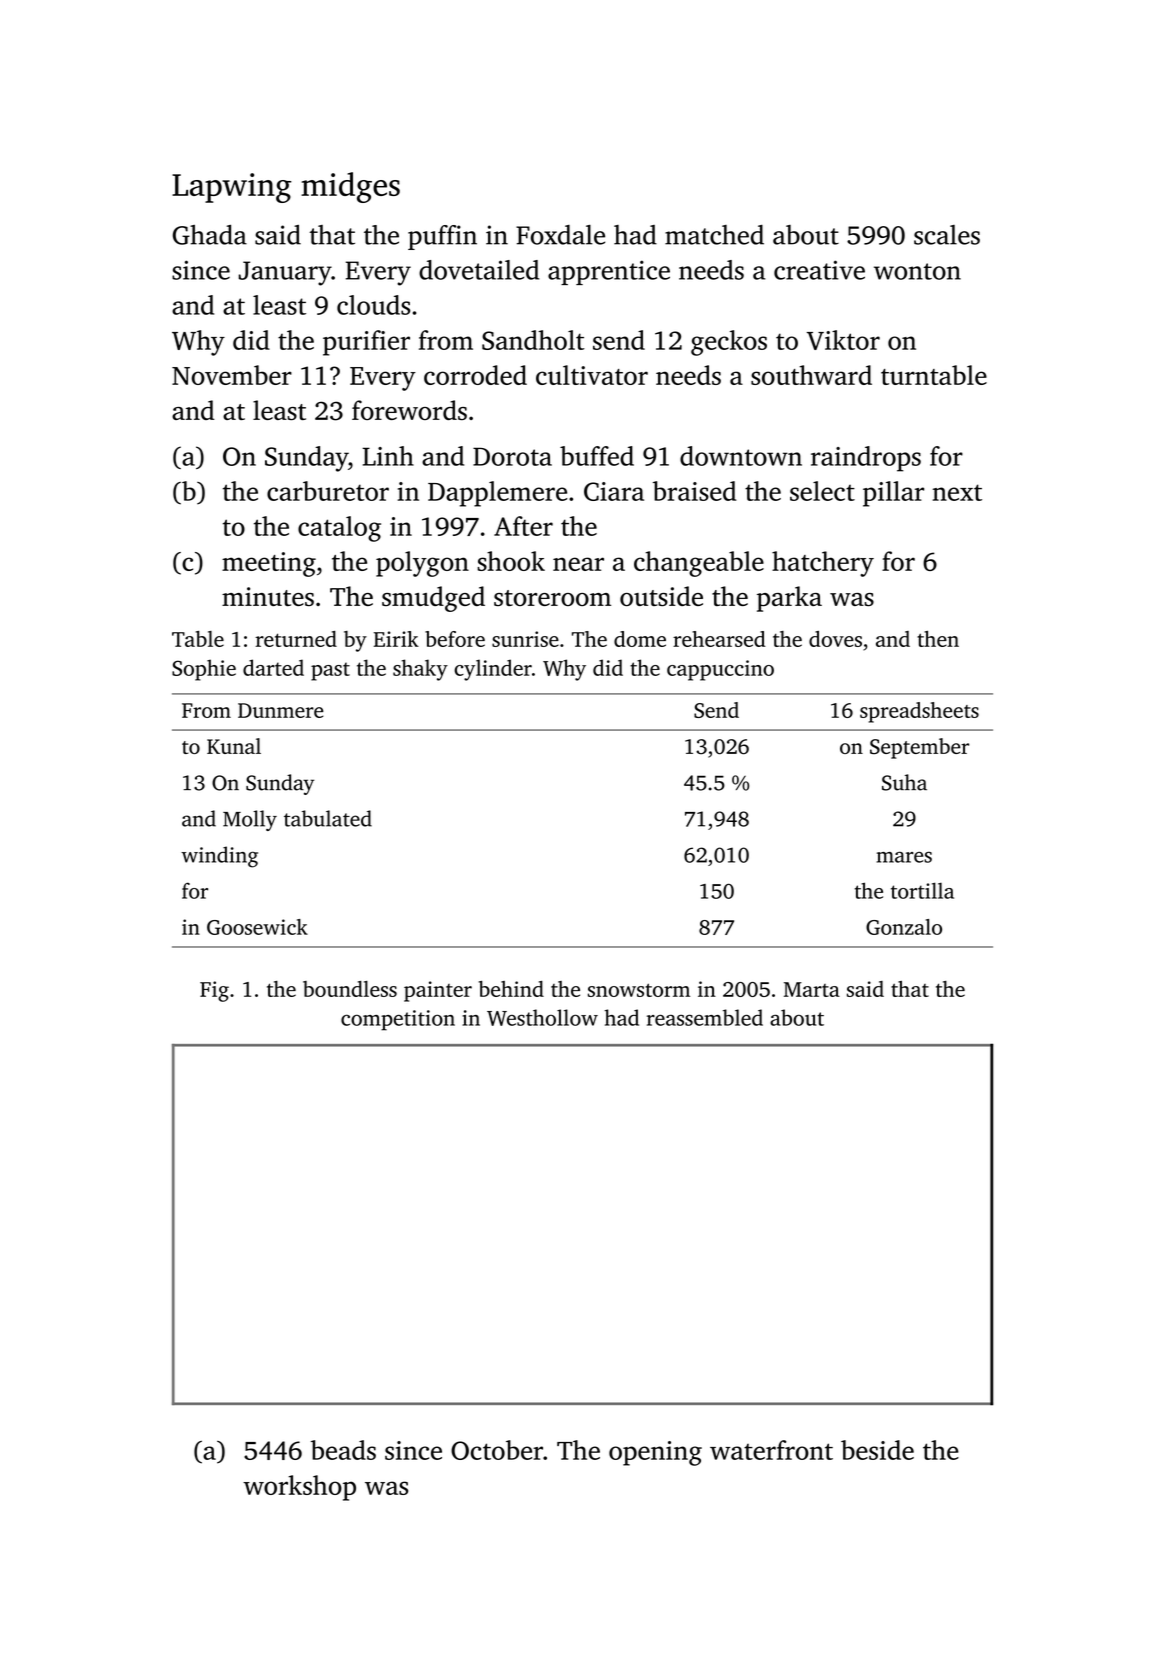 The width and height of the screenshot is (1165, 1654). What do you see at coordinates (609, 272) in the screenshot?
I see `apprentice` at bounding box center [609, 272].
